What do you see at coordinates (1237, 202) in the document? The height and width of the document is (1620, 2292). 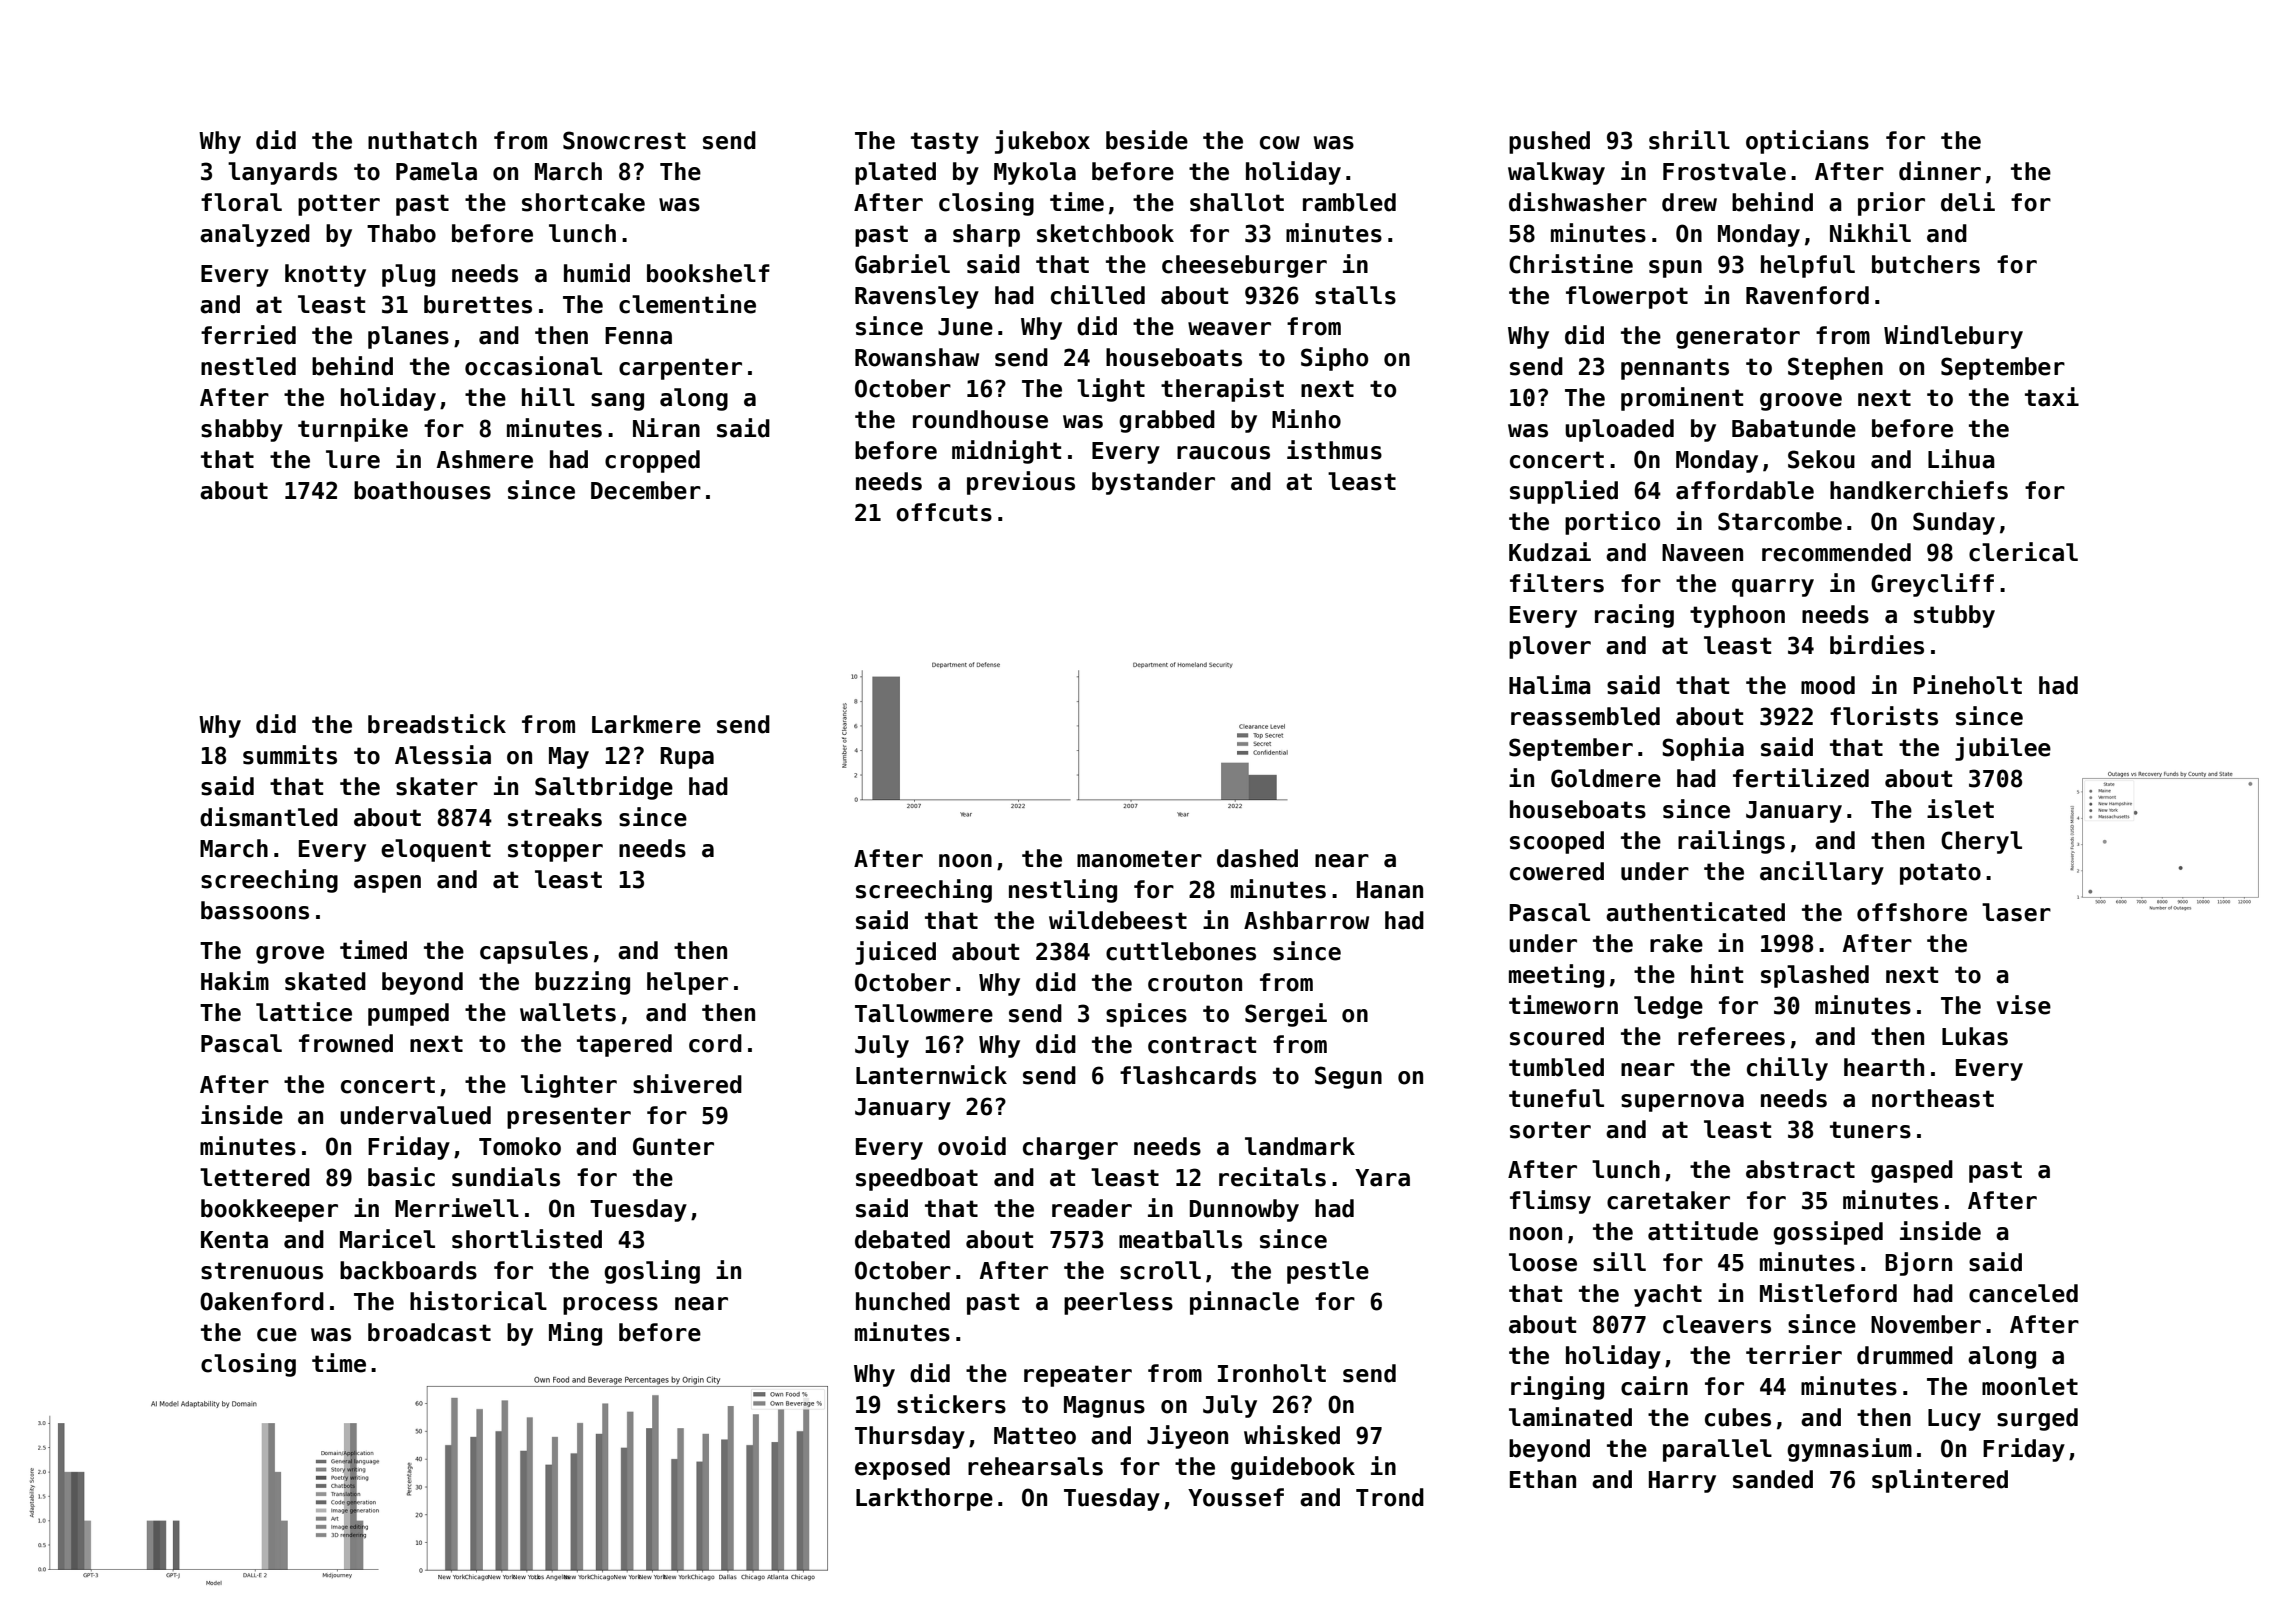 I see `shallot` at bounding box center [1237, 202].
